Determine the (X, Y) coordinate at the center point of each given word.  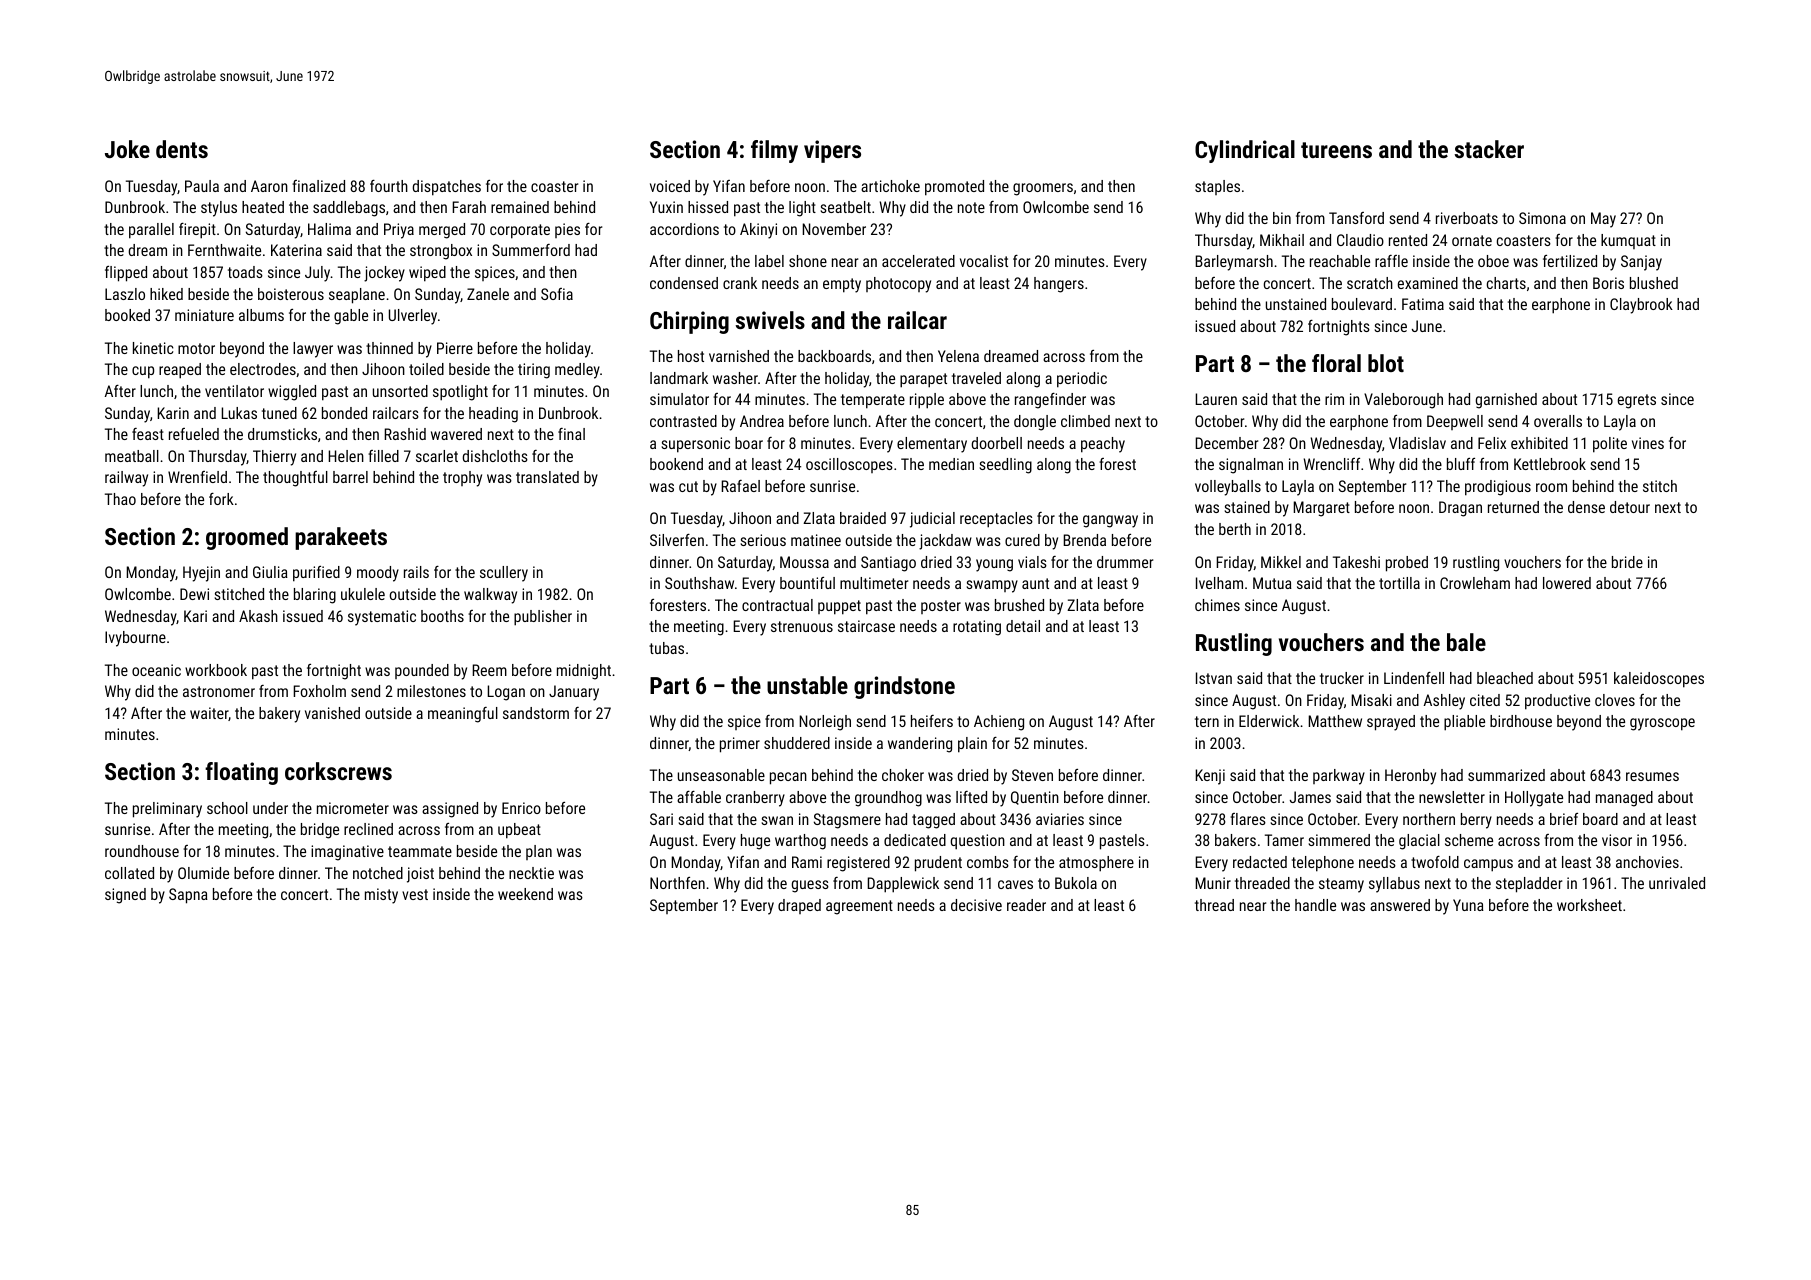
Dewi (194, 594)
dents (182, 149)
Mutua (1272, 583)
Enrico (521, 808)
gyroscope (1662, 724)
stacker (1489, 149)
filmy (774, 151)
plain (972, 745)
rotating (977, 628)
